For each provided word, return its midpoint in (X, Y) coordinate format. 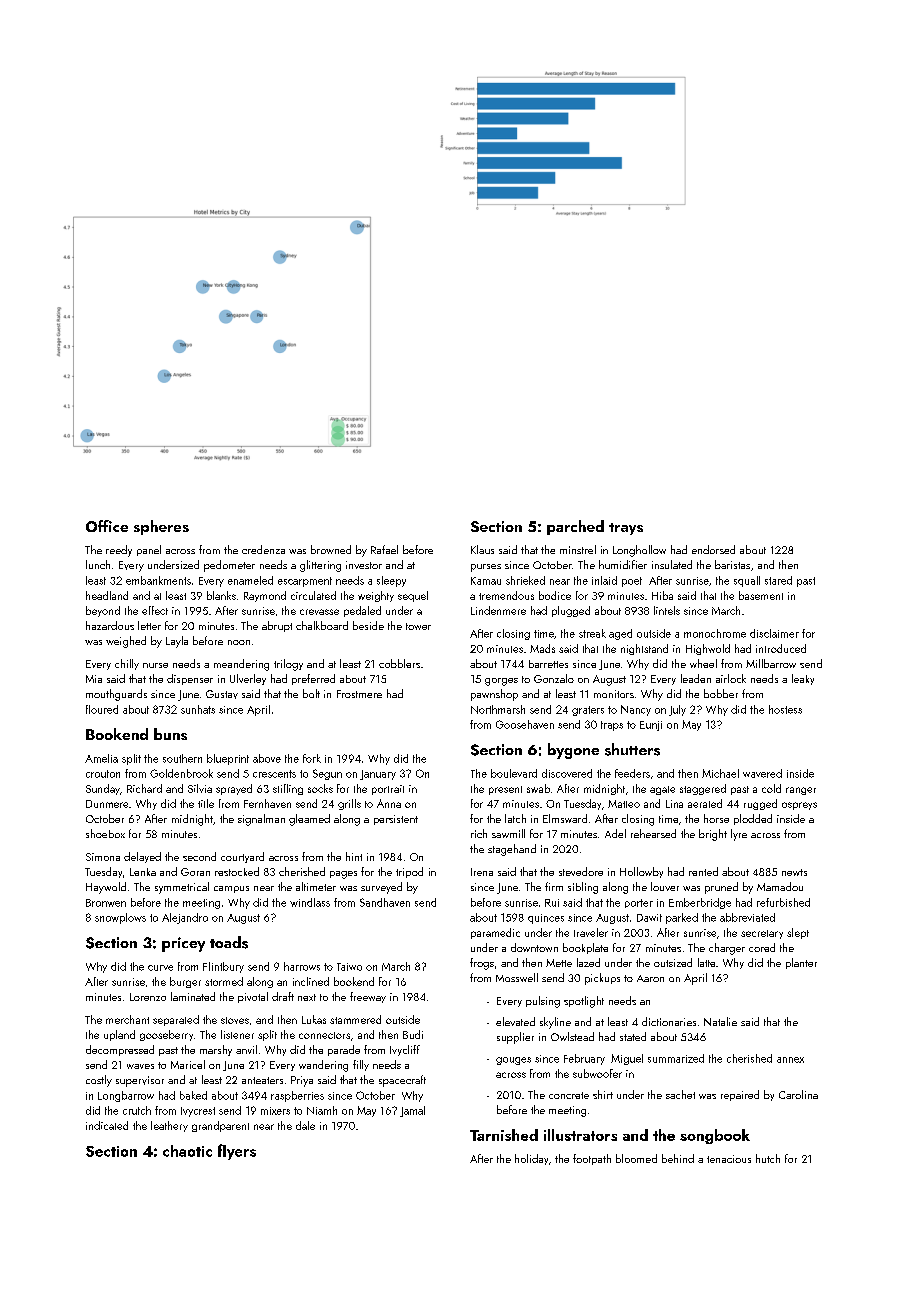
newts (794, 872)
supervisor (140, 1081)
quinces (546, 919)
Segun (327, 774)
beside (368, 625)
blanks (221, 595)
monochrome (715, 633)
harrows (302, 966)
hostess (785, 709)
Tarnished (504, 1135)
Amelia (101, 758)
